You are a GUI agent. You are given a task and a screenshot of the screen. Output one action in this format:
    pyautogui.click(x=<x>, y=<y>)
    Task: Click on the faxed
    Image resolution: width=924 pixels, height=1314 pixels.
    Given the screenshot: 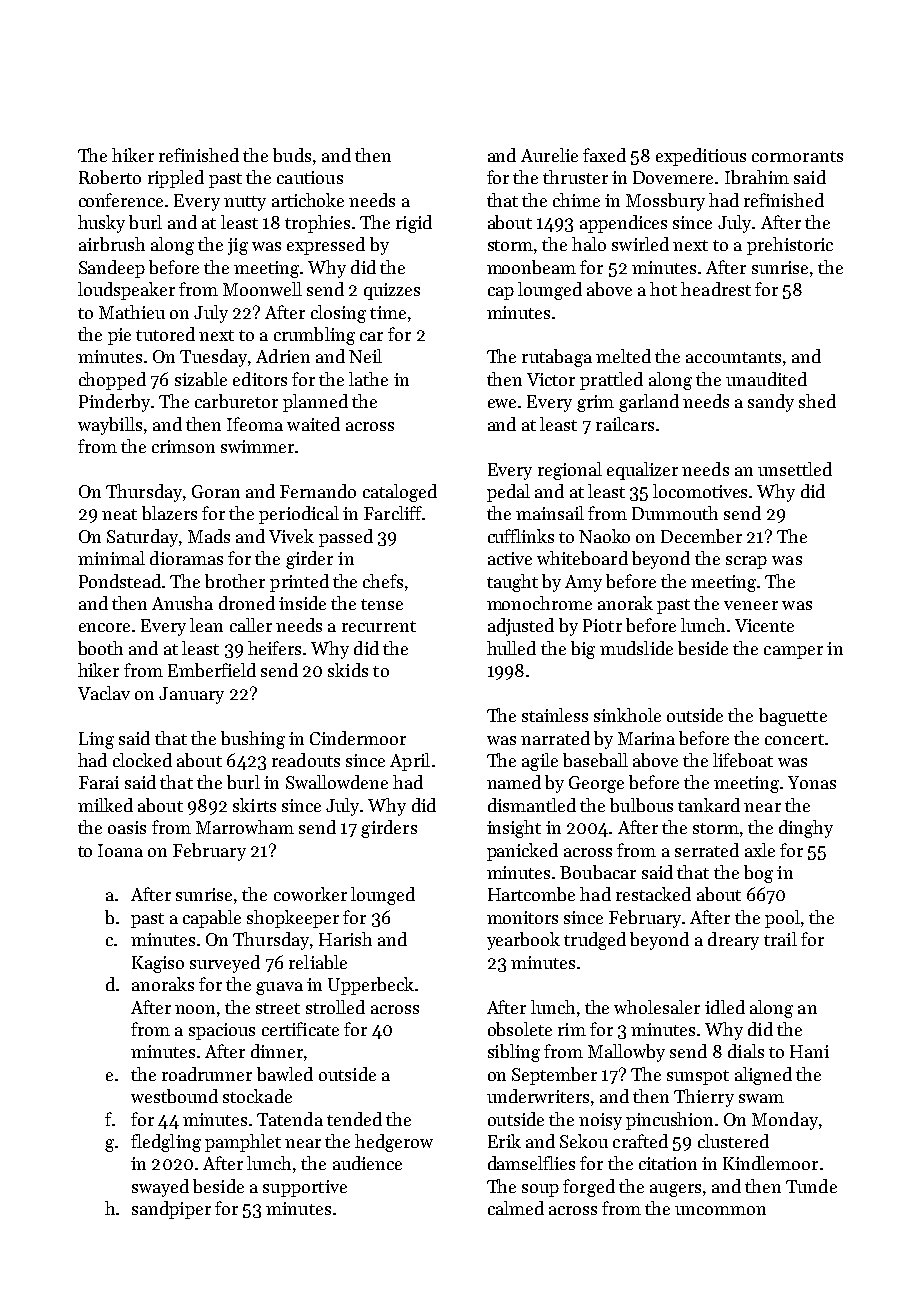 What is the action you would take?
    pyautogui.click(x=604, y=155)
